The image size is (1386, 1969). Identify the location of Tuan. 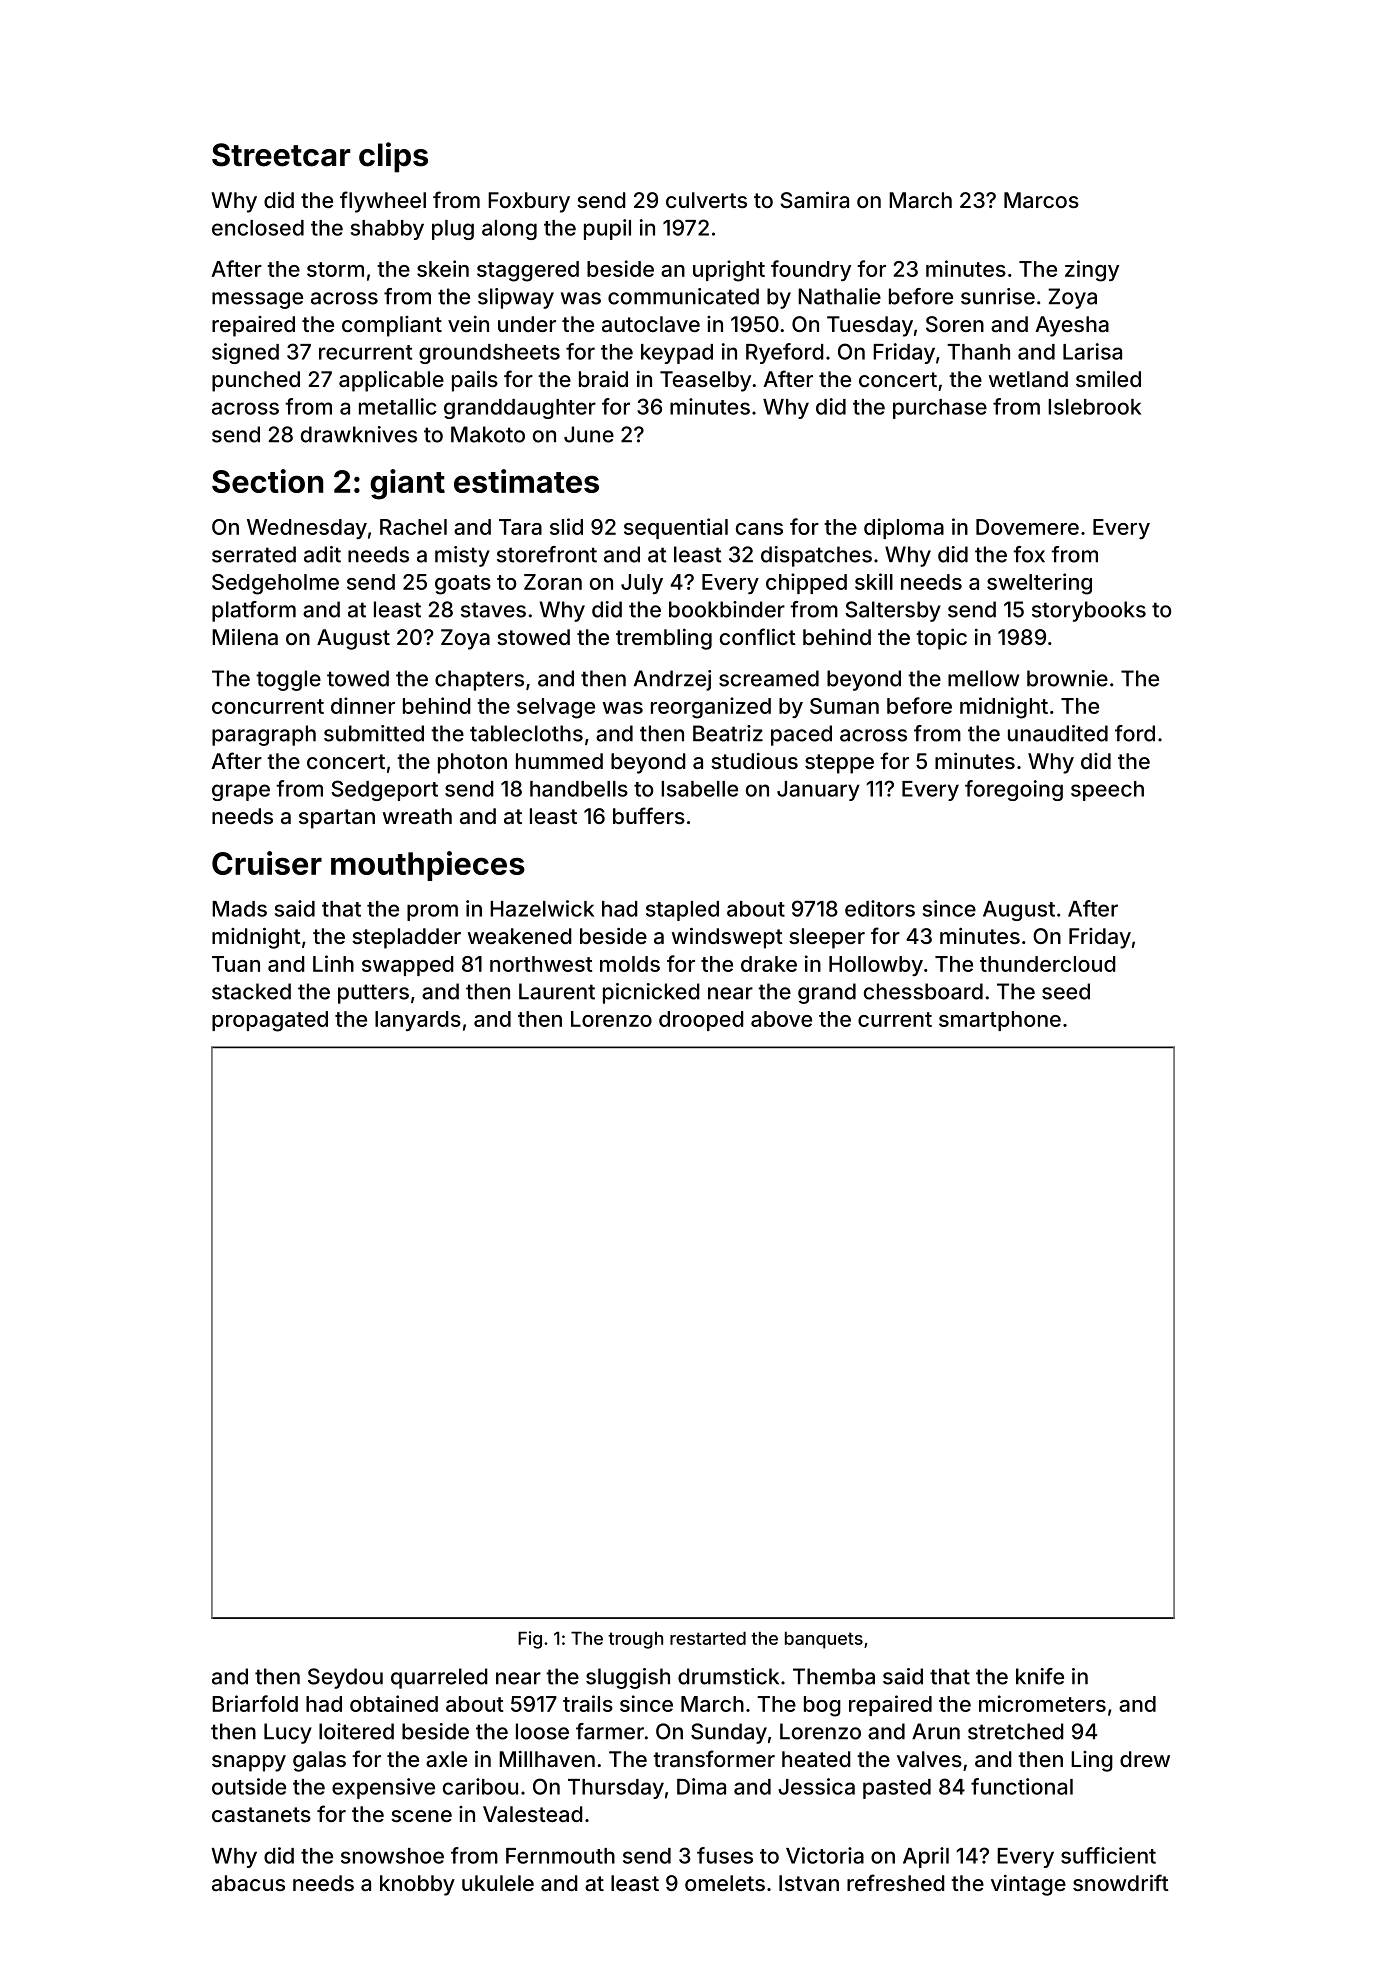
(236, 964).
